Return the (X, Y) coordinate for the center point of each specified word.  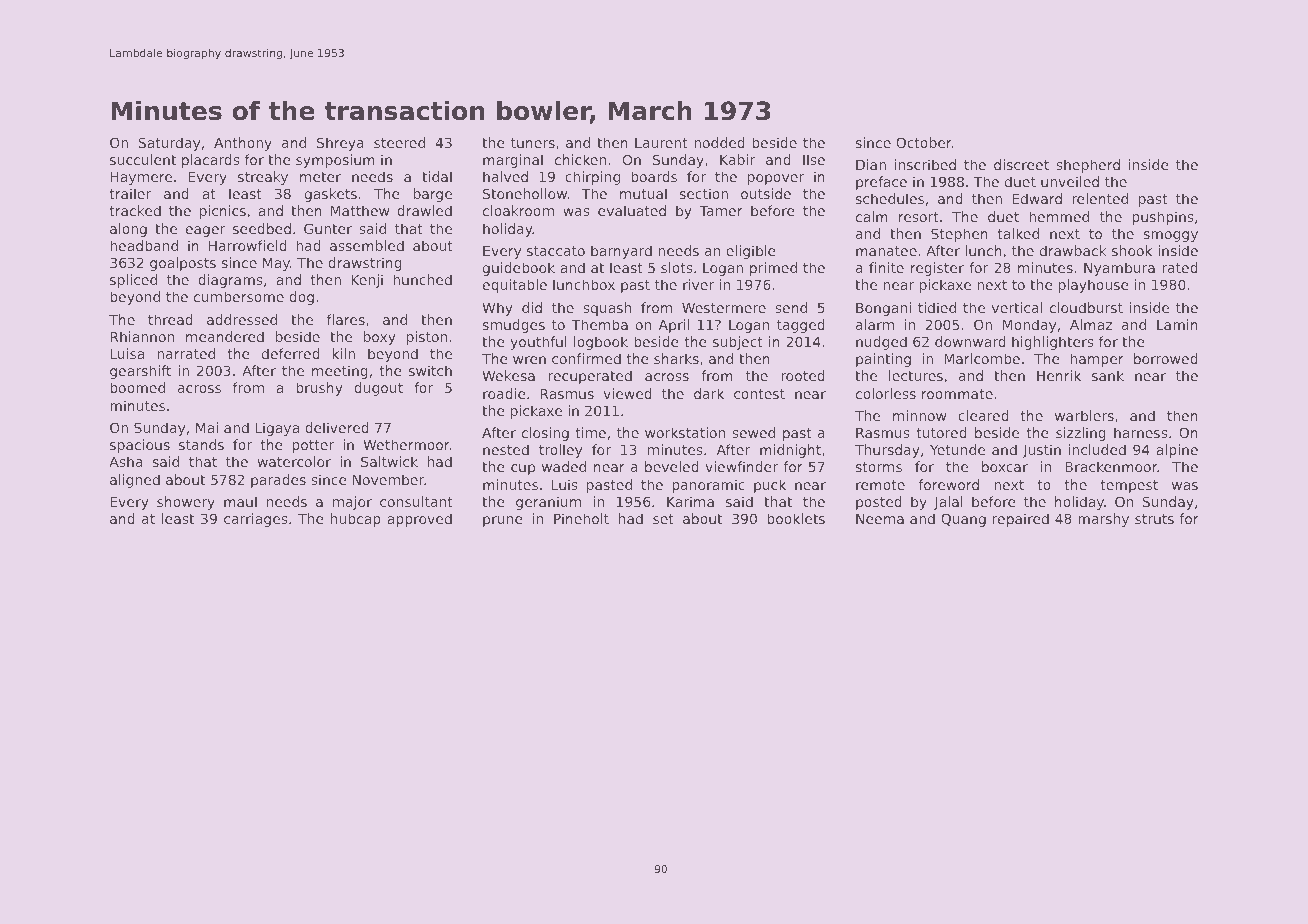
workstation (685, 432)
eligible (751, 252)
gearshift (140, 372)
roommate (957, 394)
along (128, 230)
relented (1100, 198)
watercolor (294, 461)
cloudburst (1086, 307)
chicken (580, 159)
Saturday (169, 144)
